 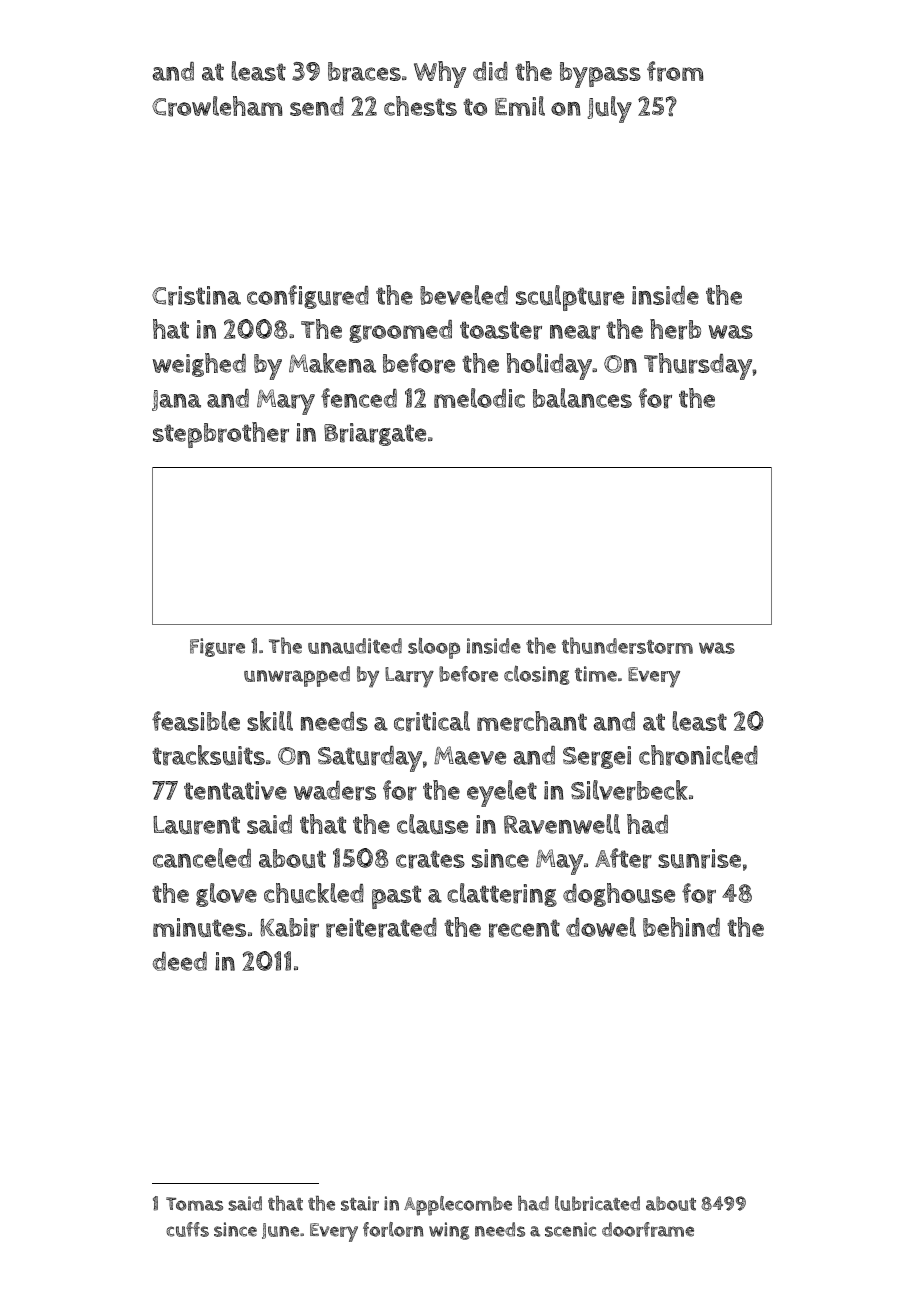 I want to click on Mary, so click(x=286, y=402).
